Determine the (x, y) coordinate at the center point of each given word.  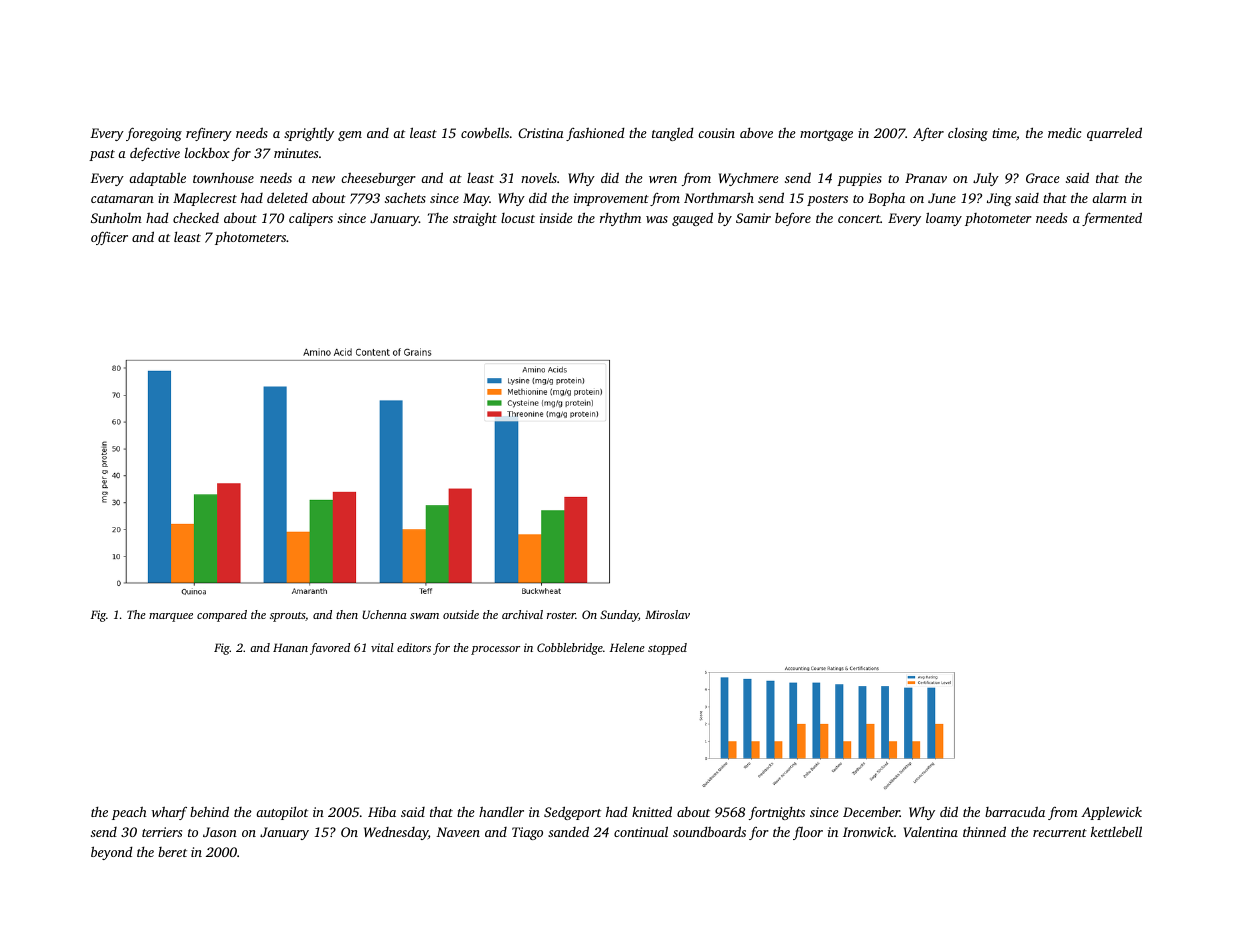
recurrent (1060, 833)
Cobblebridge (570, 649)
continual (641, 831)
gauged (692, 219)
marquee (171, 617)
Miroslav (667, 614)
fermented (1112, 219)
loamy (944, 219)
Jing (999, 199)
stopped (667, 649)
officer (109, 238)
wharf (169, 813)
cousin (716, 133)
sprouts (288, 617)
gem (350, 136)
